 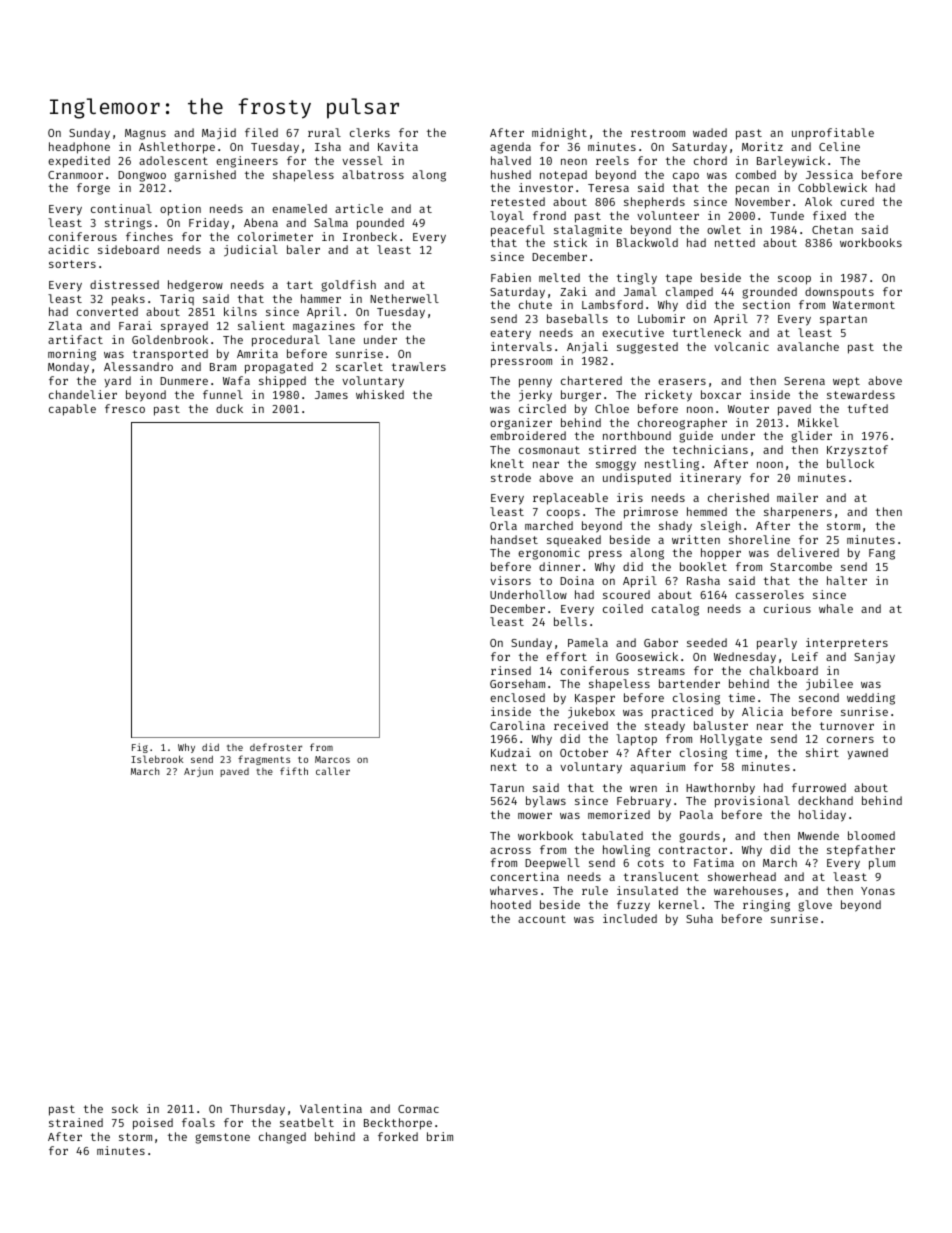 I want to click on account, so click(x=542, y=919).
